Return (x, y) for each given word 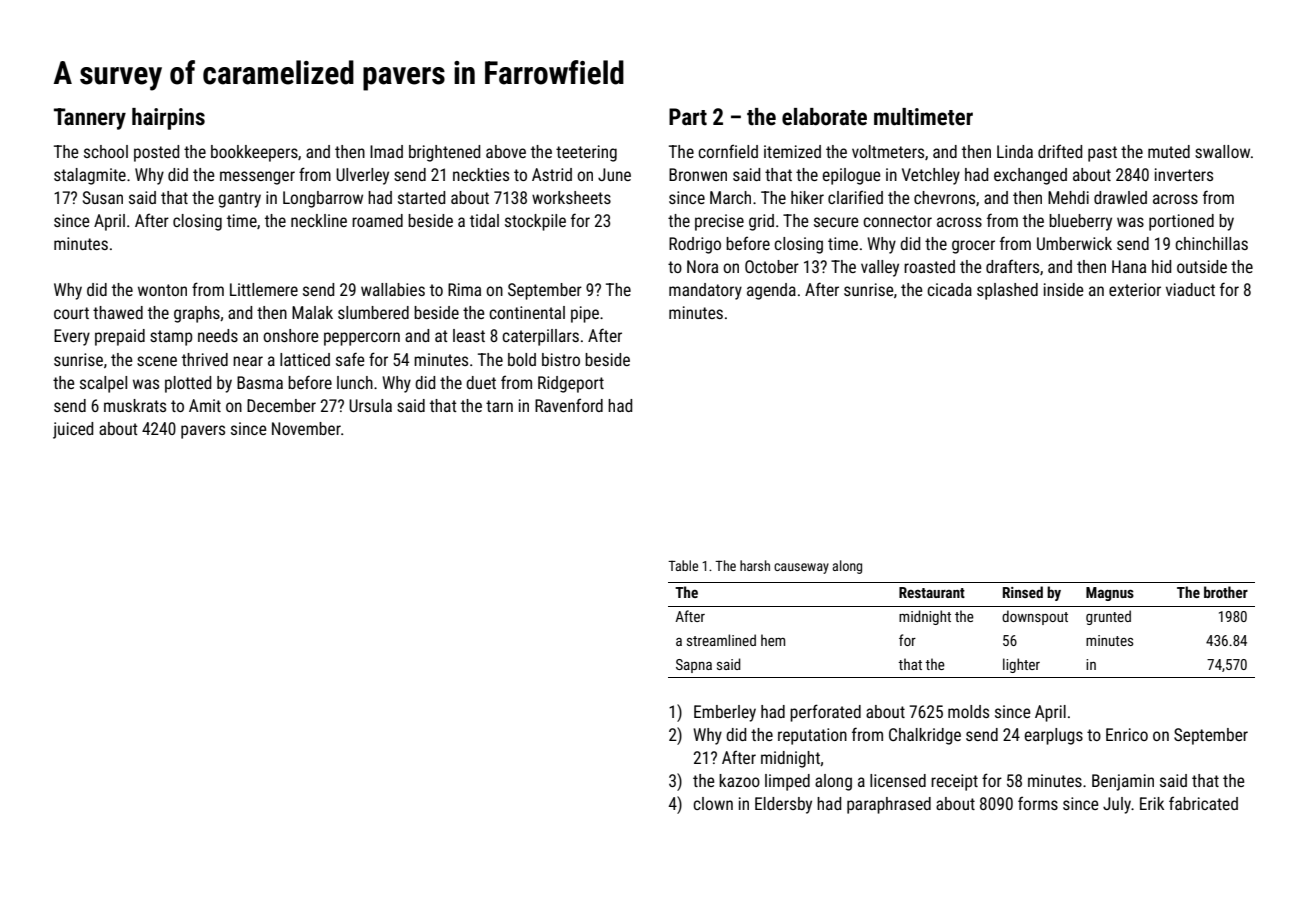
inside (1063, 289)
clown (713, 803)
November (306, 428)
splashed (1007, 291)
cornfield (728, 151)
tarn (499, 406)
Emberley (725, 713)
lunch (355, 382)
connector (897, 221)
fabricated (1203, 803)
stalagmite (90, 176)
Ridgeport (571, 384)
